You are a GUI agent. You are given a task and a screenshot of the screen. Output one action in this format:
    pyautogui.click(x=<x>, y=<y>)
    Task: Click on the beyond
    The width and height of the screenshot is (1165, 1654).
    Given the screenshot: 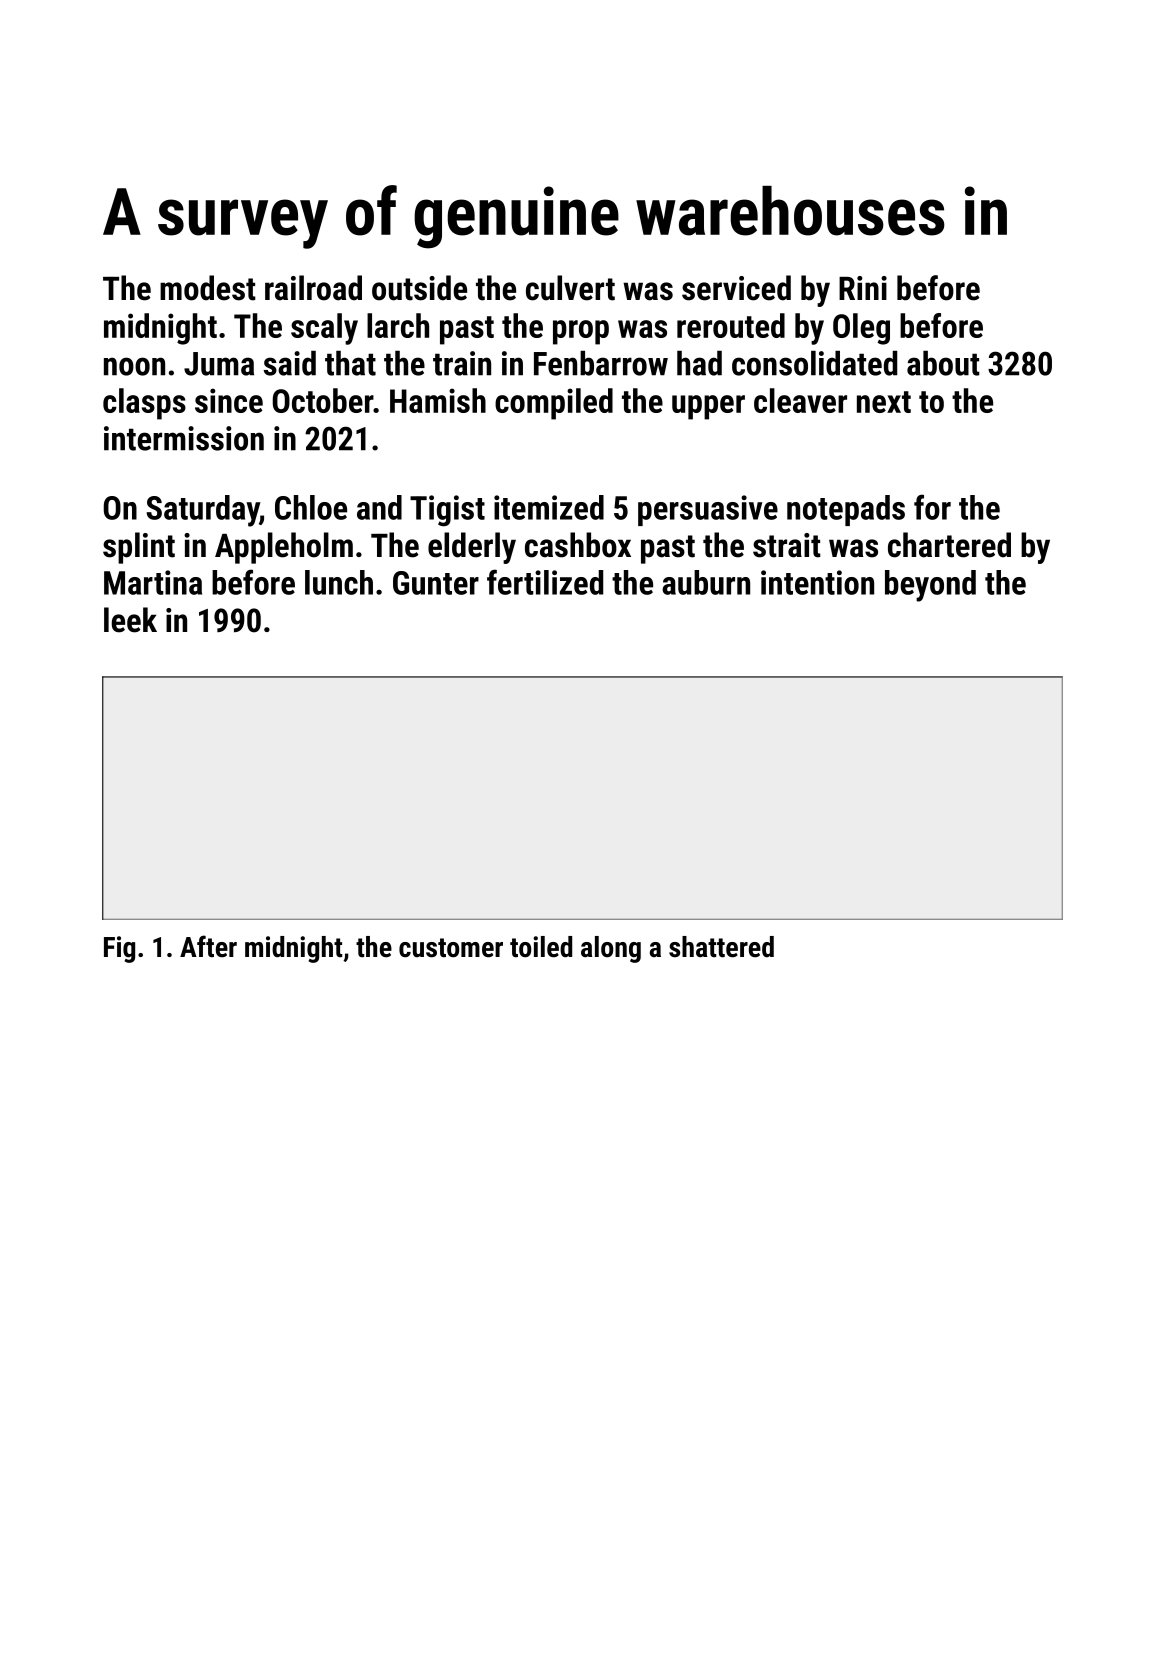 What is the action you would take?
    pyautogui.click(x=930, y=586)
